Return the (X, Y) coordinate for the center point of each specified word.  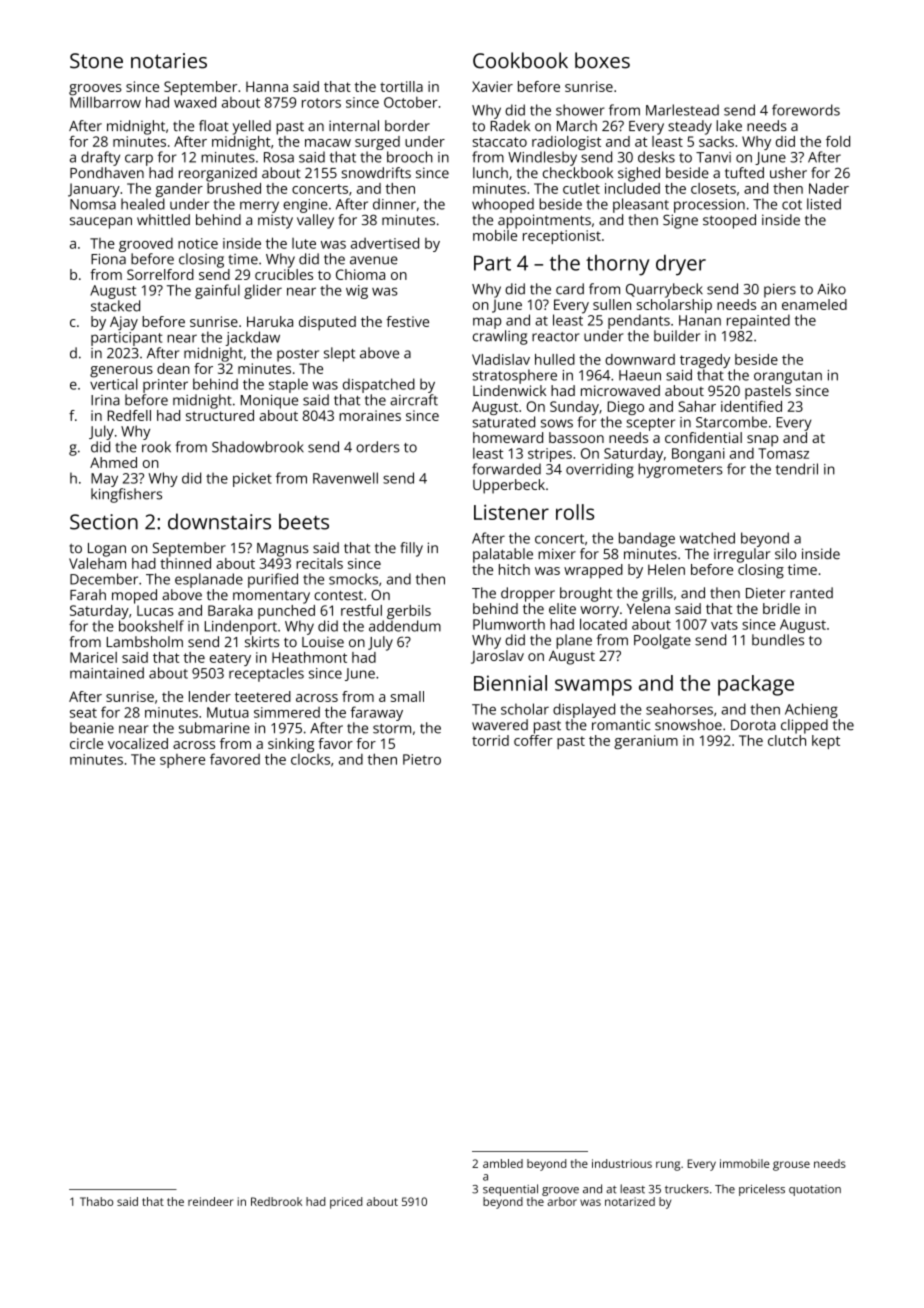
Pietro (422, 759)
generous (121, 372)
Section (104, 522)
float (214, 125)
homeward (508, 437)
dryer (681, 265)
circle (86, 743)
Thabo (96, 1201)
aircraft (414, 400)
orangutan (788, 377)
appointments (544, 221)
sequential (510, 1190)
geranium (646, 742)
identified (751, 406)
